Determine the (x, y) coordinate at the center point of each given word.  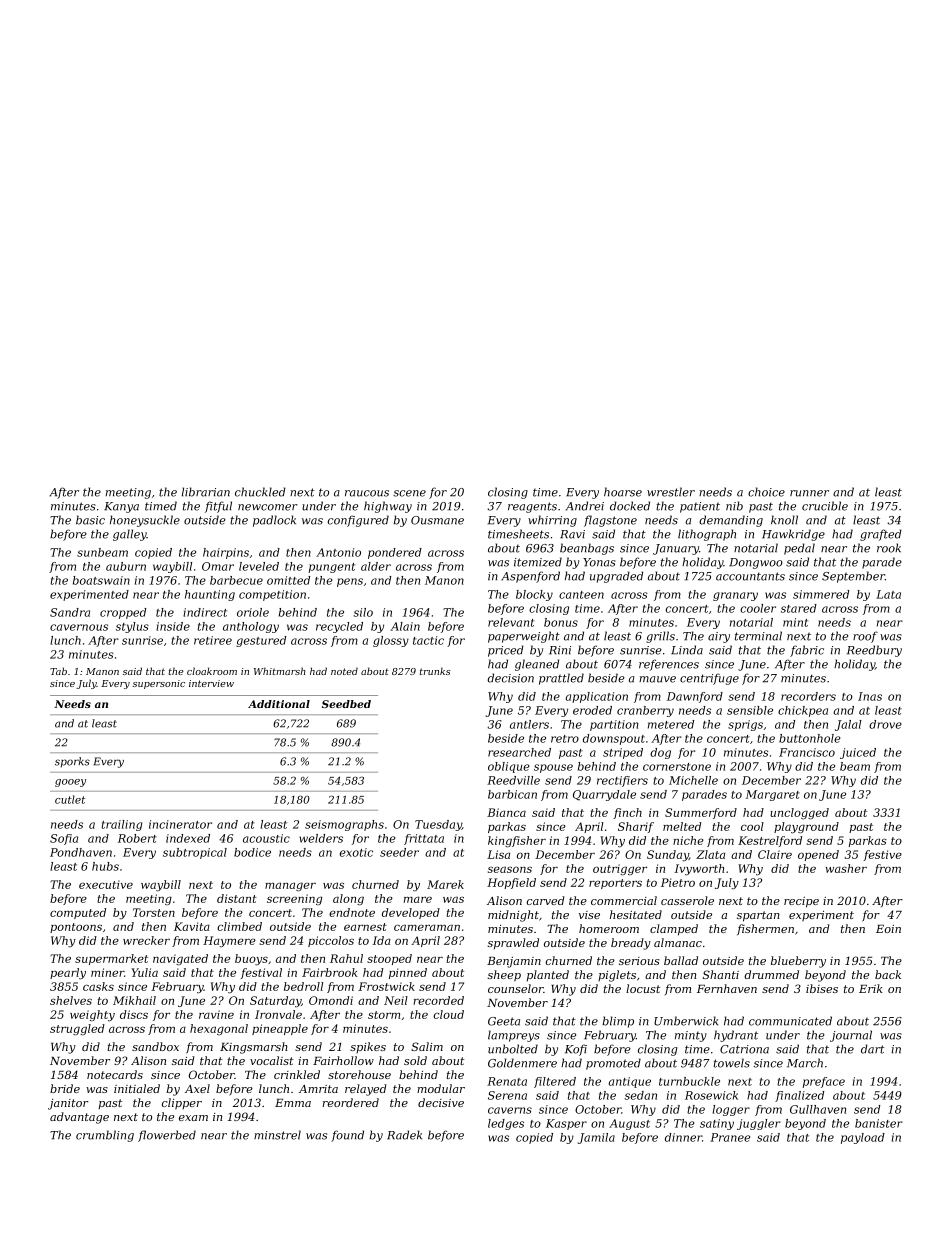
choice (766, 492)
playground (806, 827)
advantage (79, 1118)
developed (411, 913)
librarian (206, 492)
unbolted (513, 1049)
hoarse (623, 492)
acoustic (266, 838)
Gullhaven (818, 1109)
